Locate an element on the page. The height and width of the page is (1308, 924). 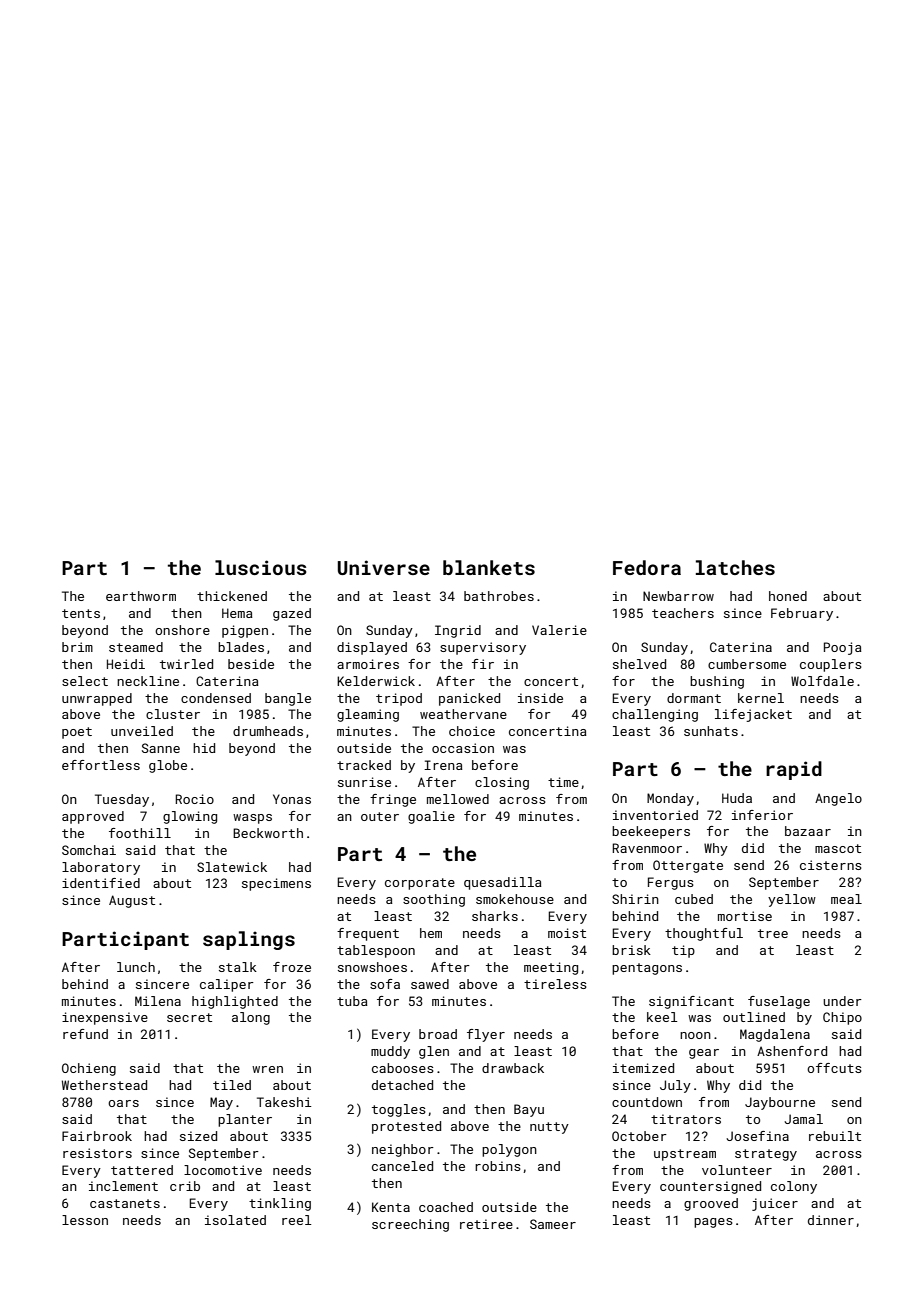
screeching is located at coordinates (410, 1225).
